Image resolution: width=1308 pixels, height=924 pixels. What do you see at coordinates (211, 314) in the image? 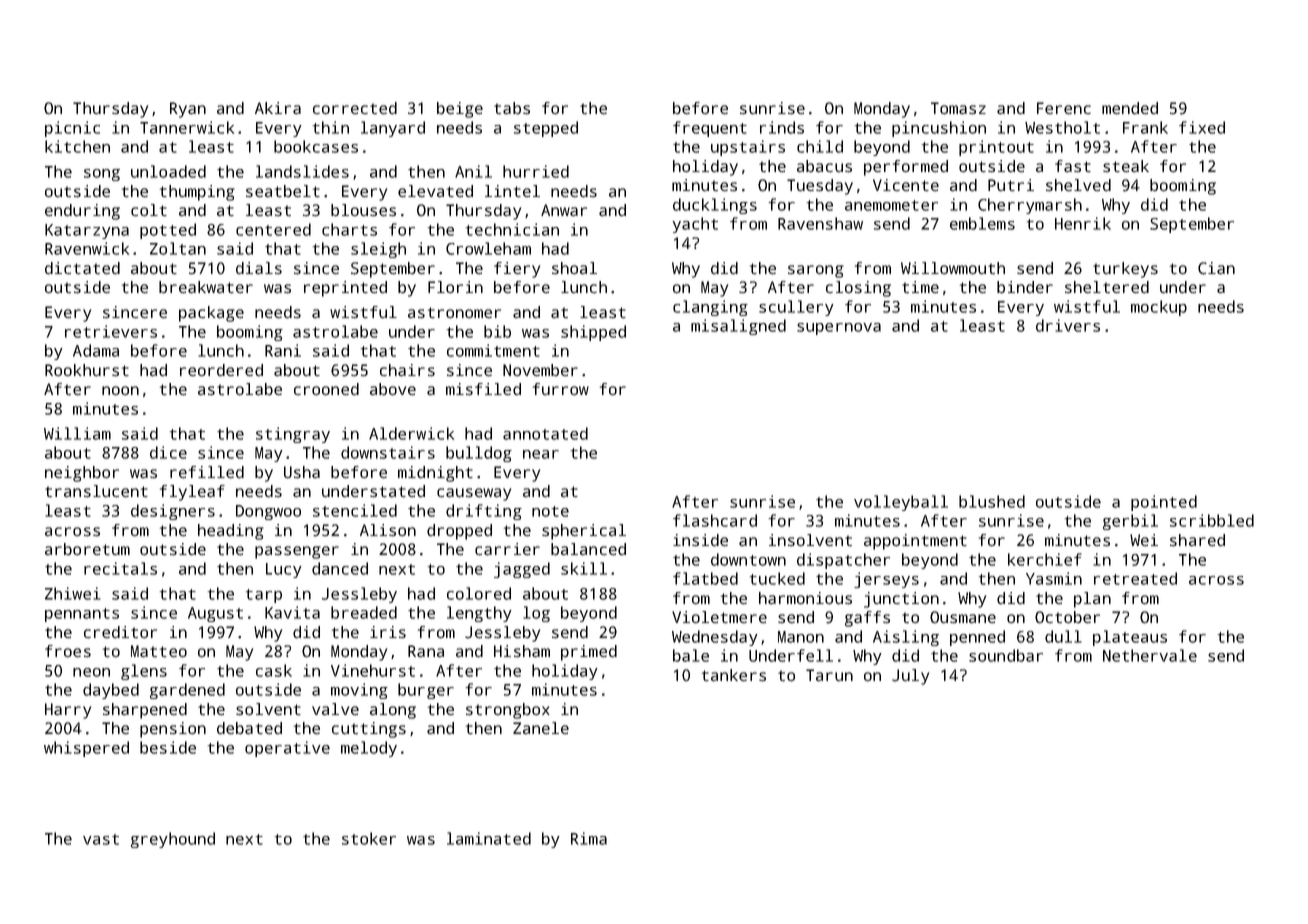
I see `package` at bounding box center [211, 314].
